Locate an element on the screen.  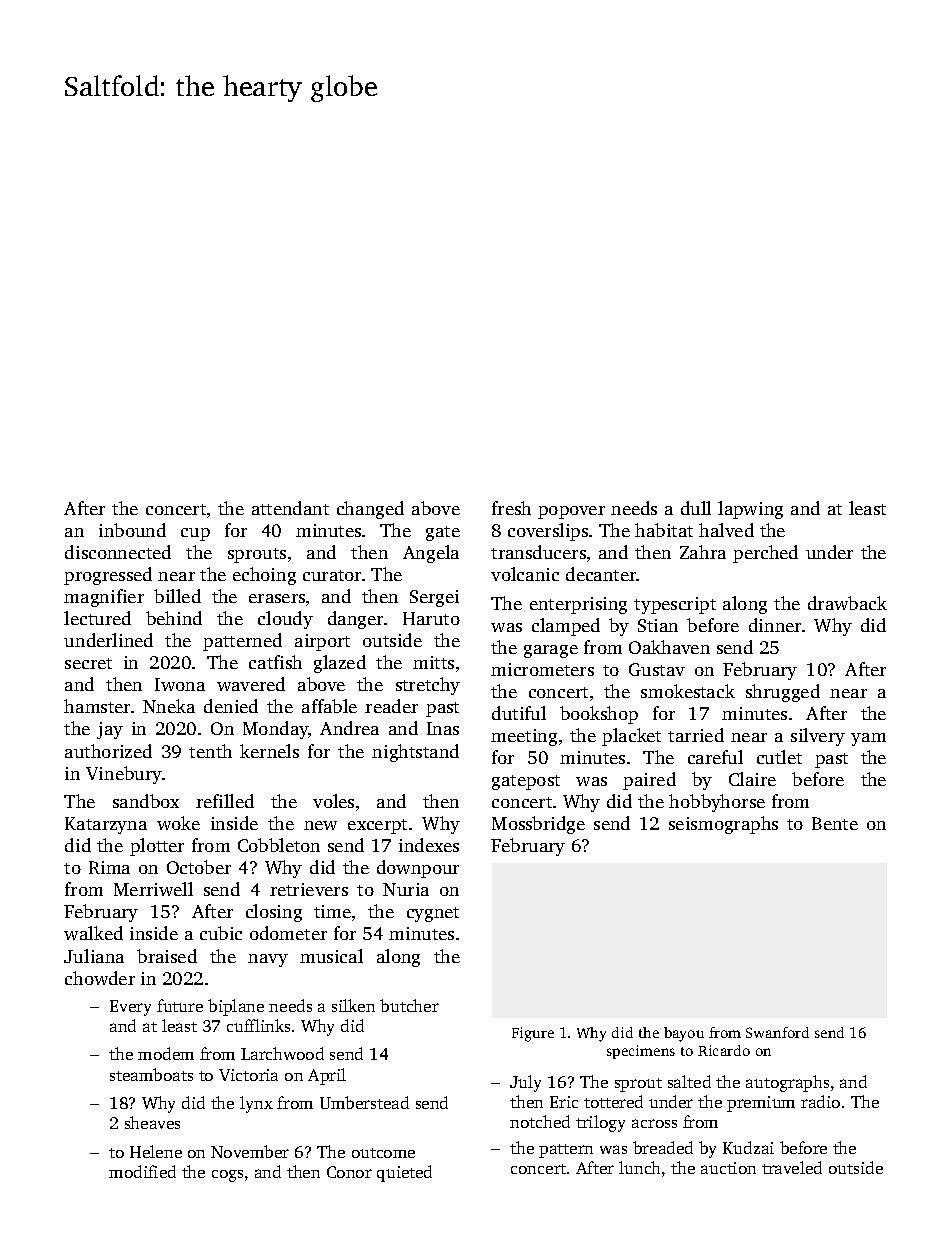
seismographs is located at coordinates (723, 825).
